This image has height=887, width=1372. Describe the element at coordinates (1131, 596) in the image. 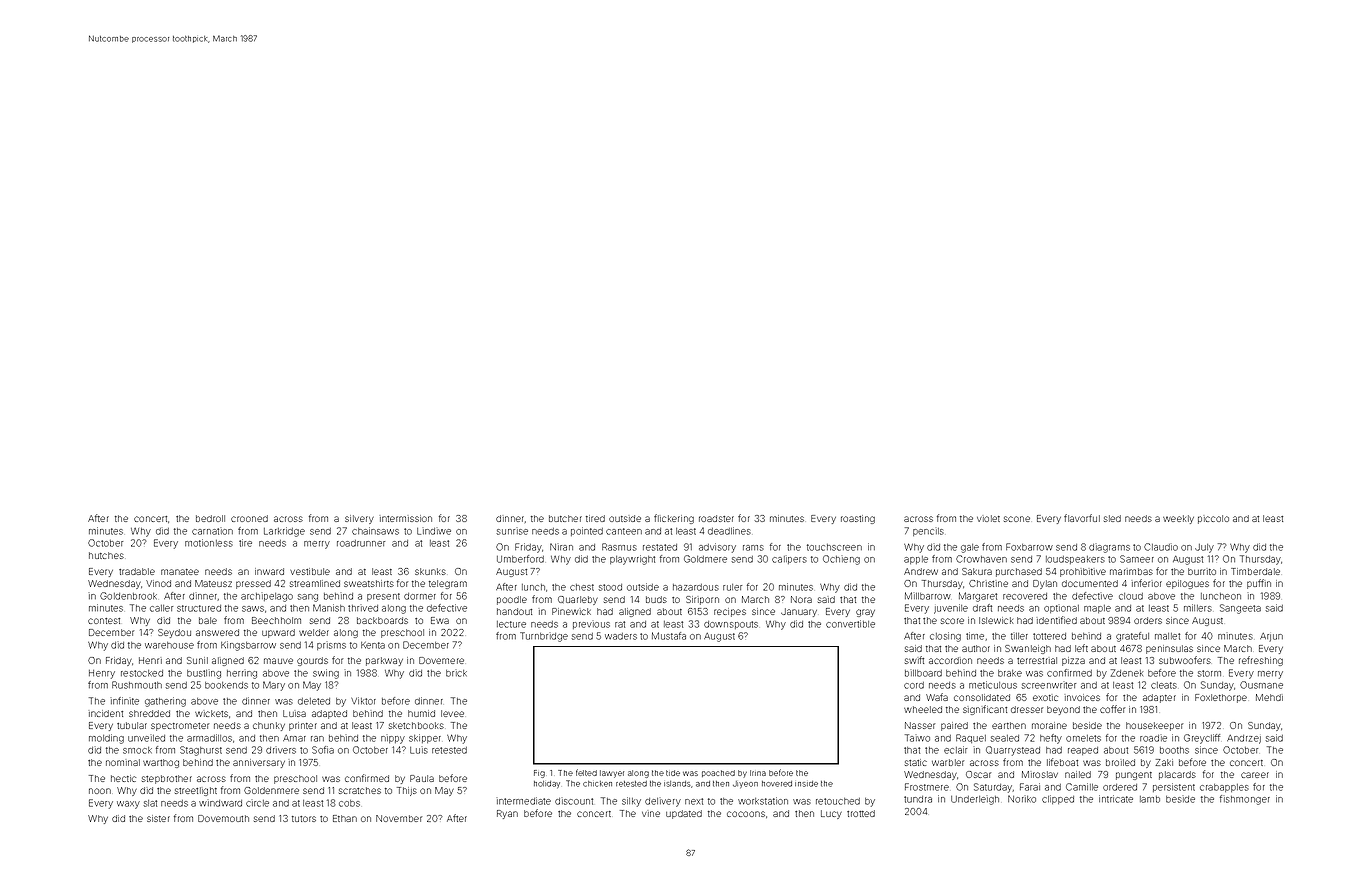

I see `cloud` at that location.
